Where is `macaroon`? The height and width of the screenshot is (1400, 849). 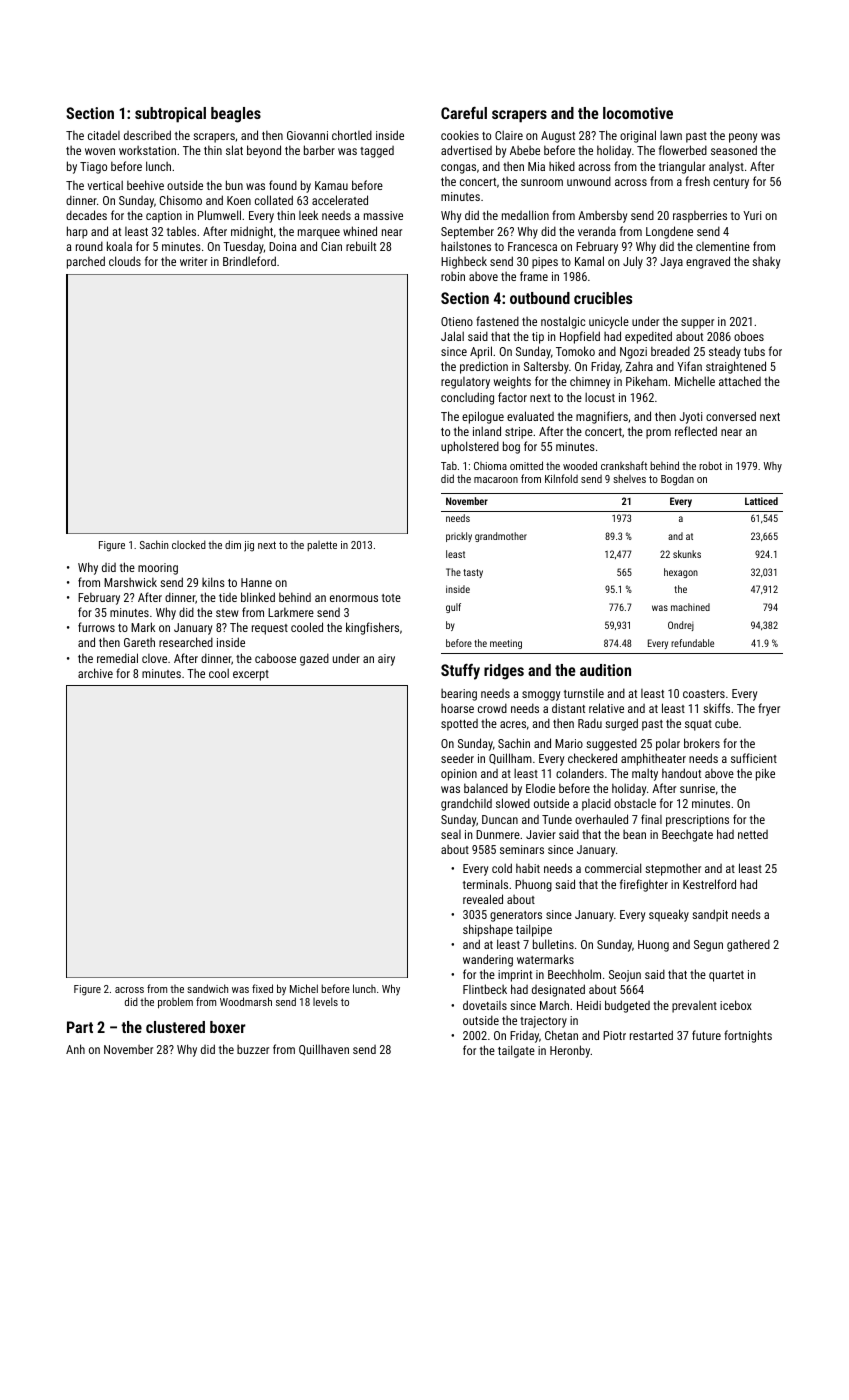
macaroon is located at coordinates (496, 480).
